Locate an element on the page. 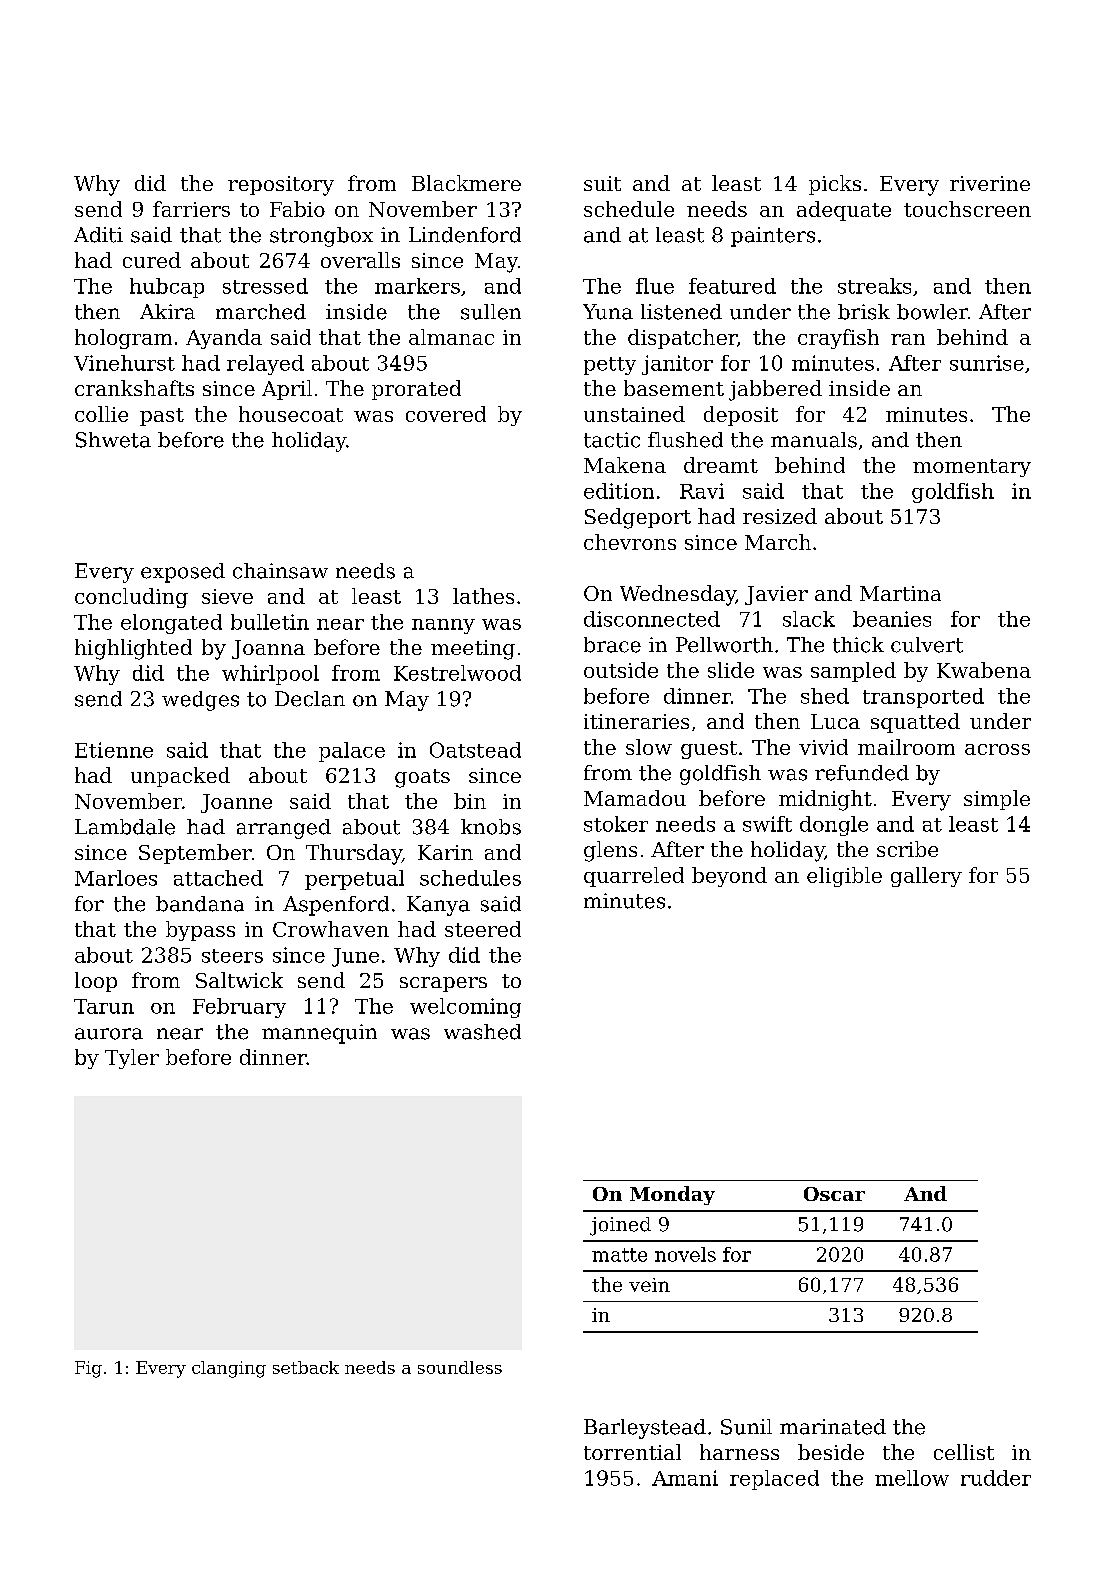 This document has height=1570, width=1105. Tyler is located at coordinates (132, 1059).
